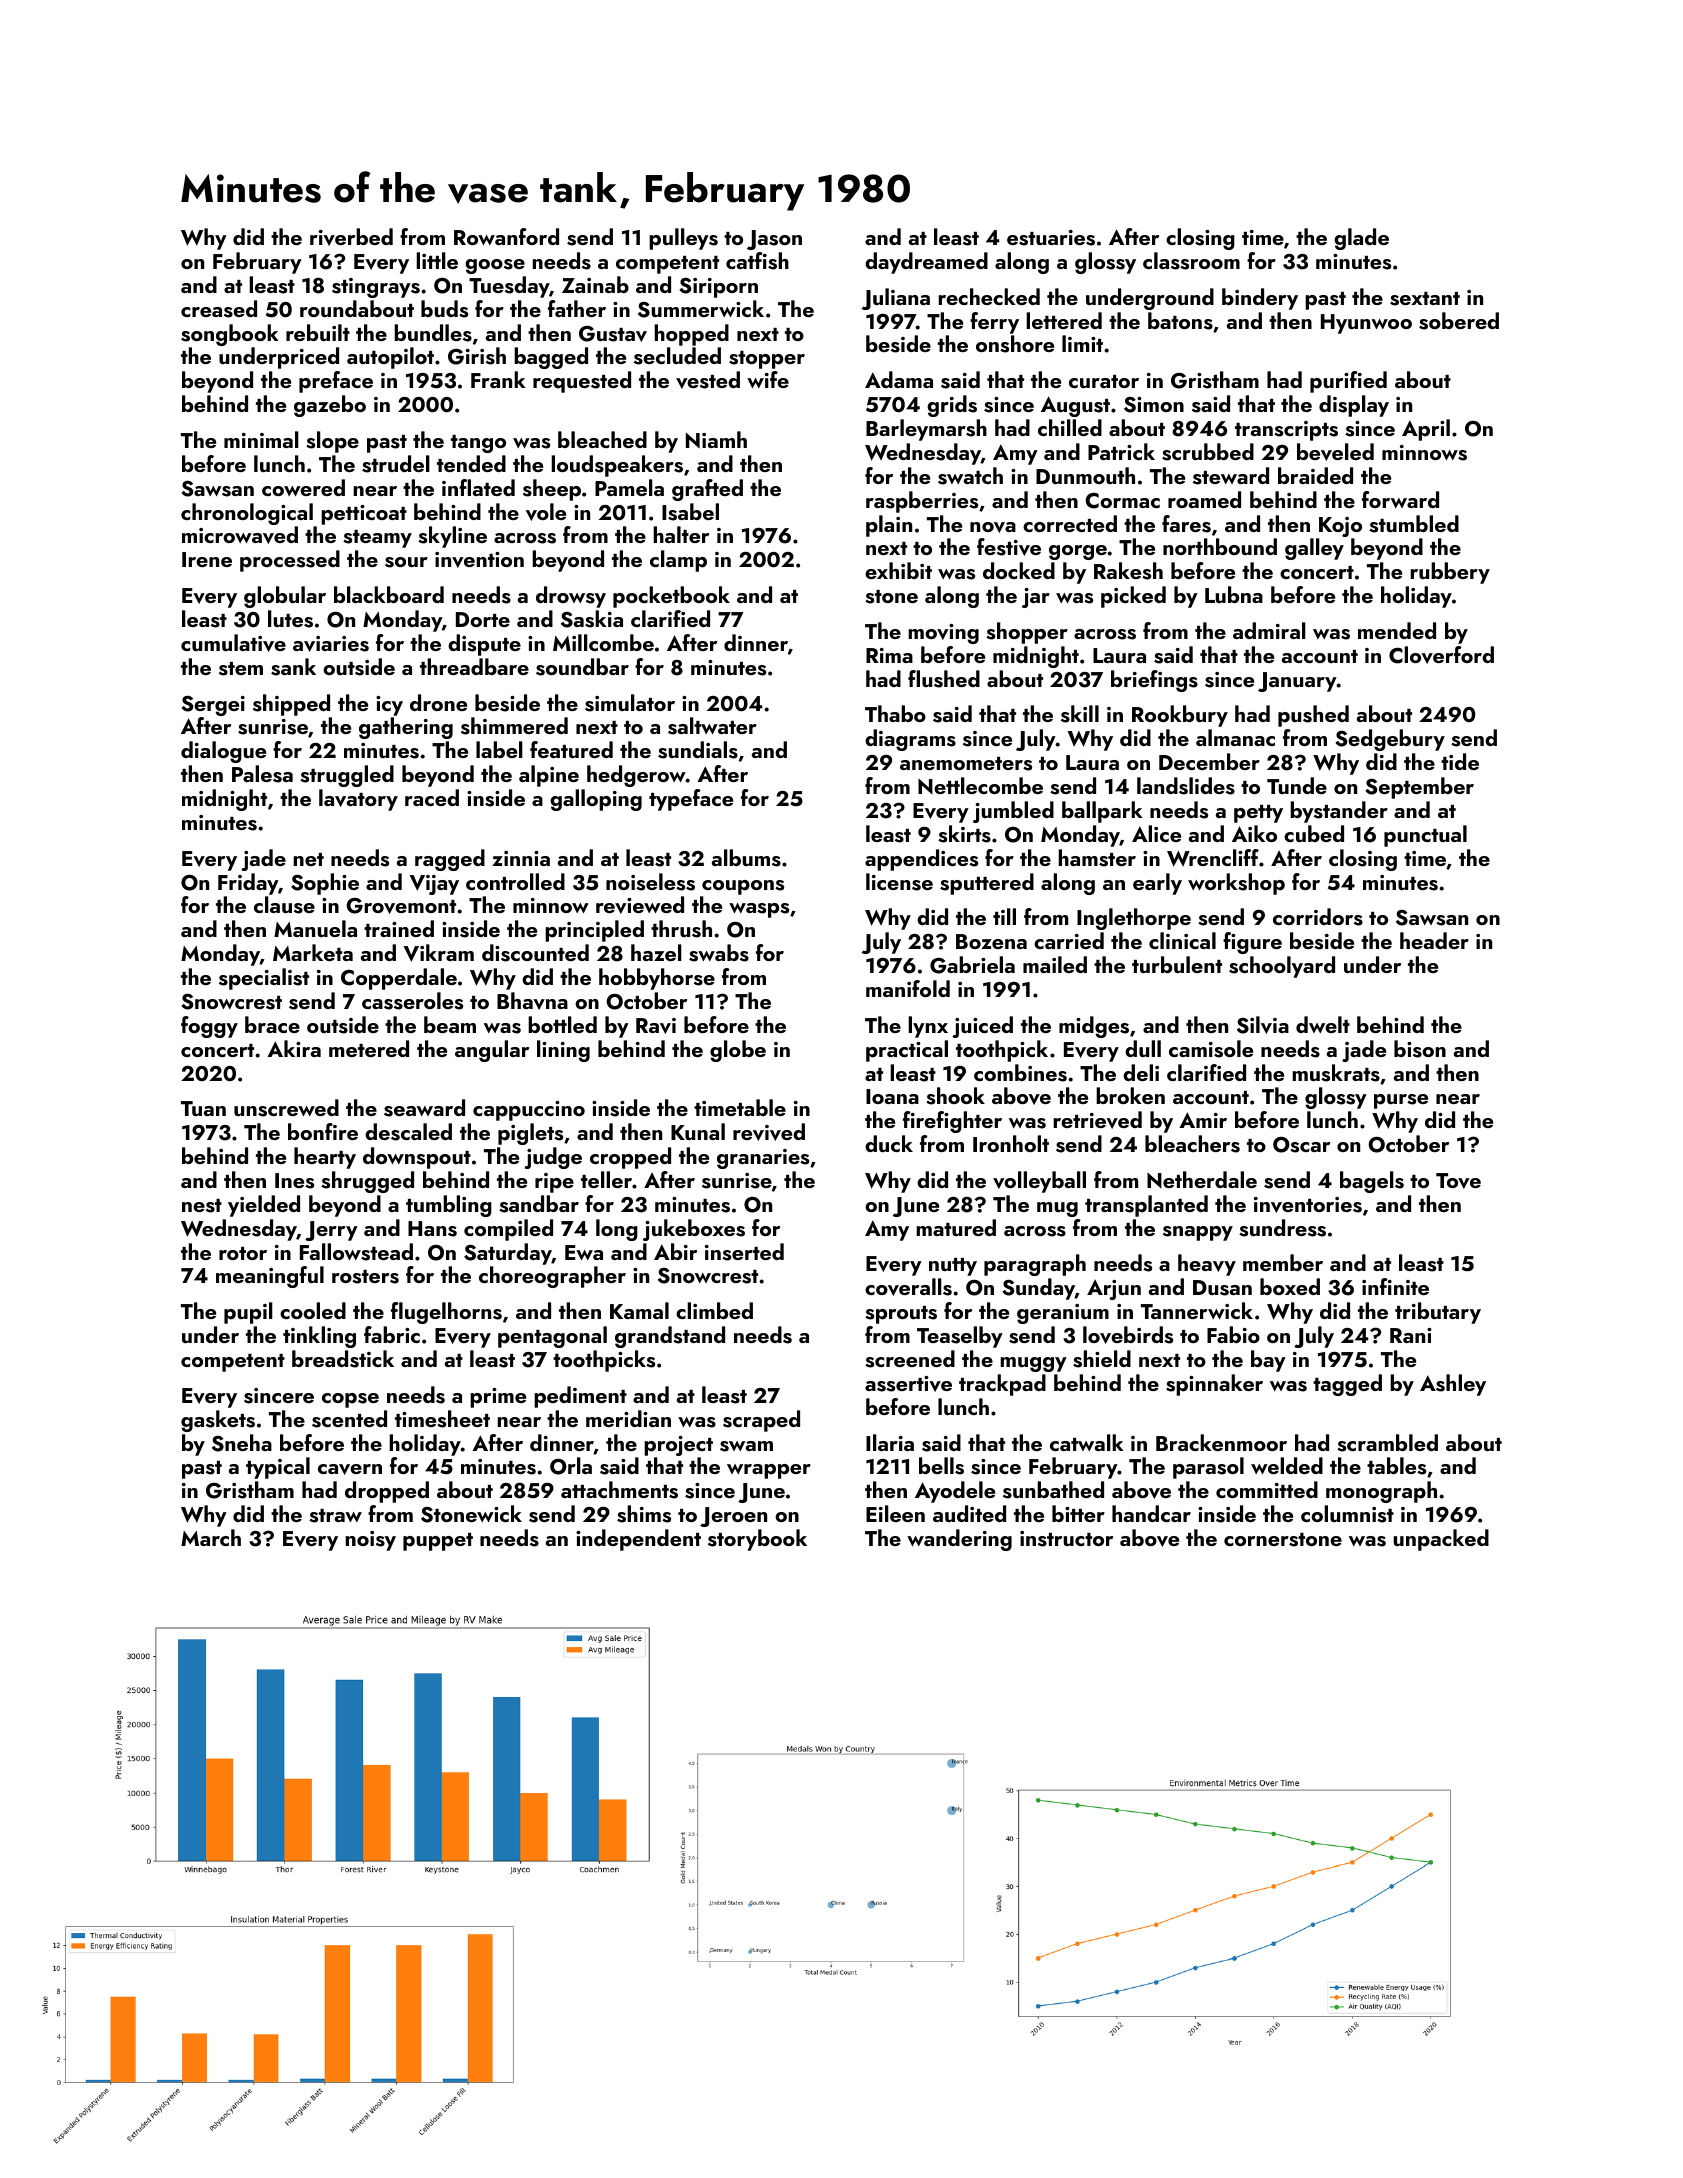 This screenshot has height=2178, width=1683. I want to click on loudspeakers, so click(617, 466).
